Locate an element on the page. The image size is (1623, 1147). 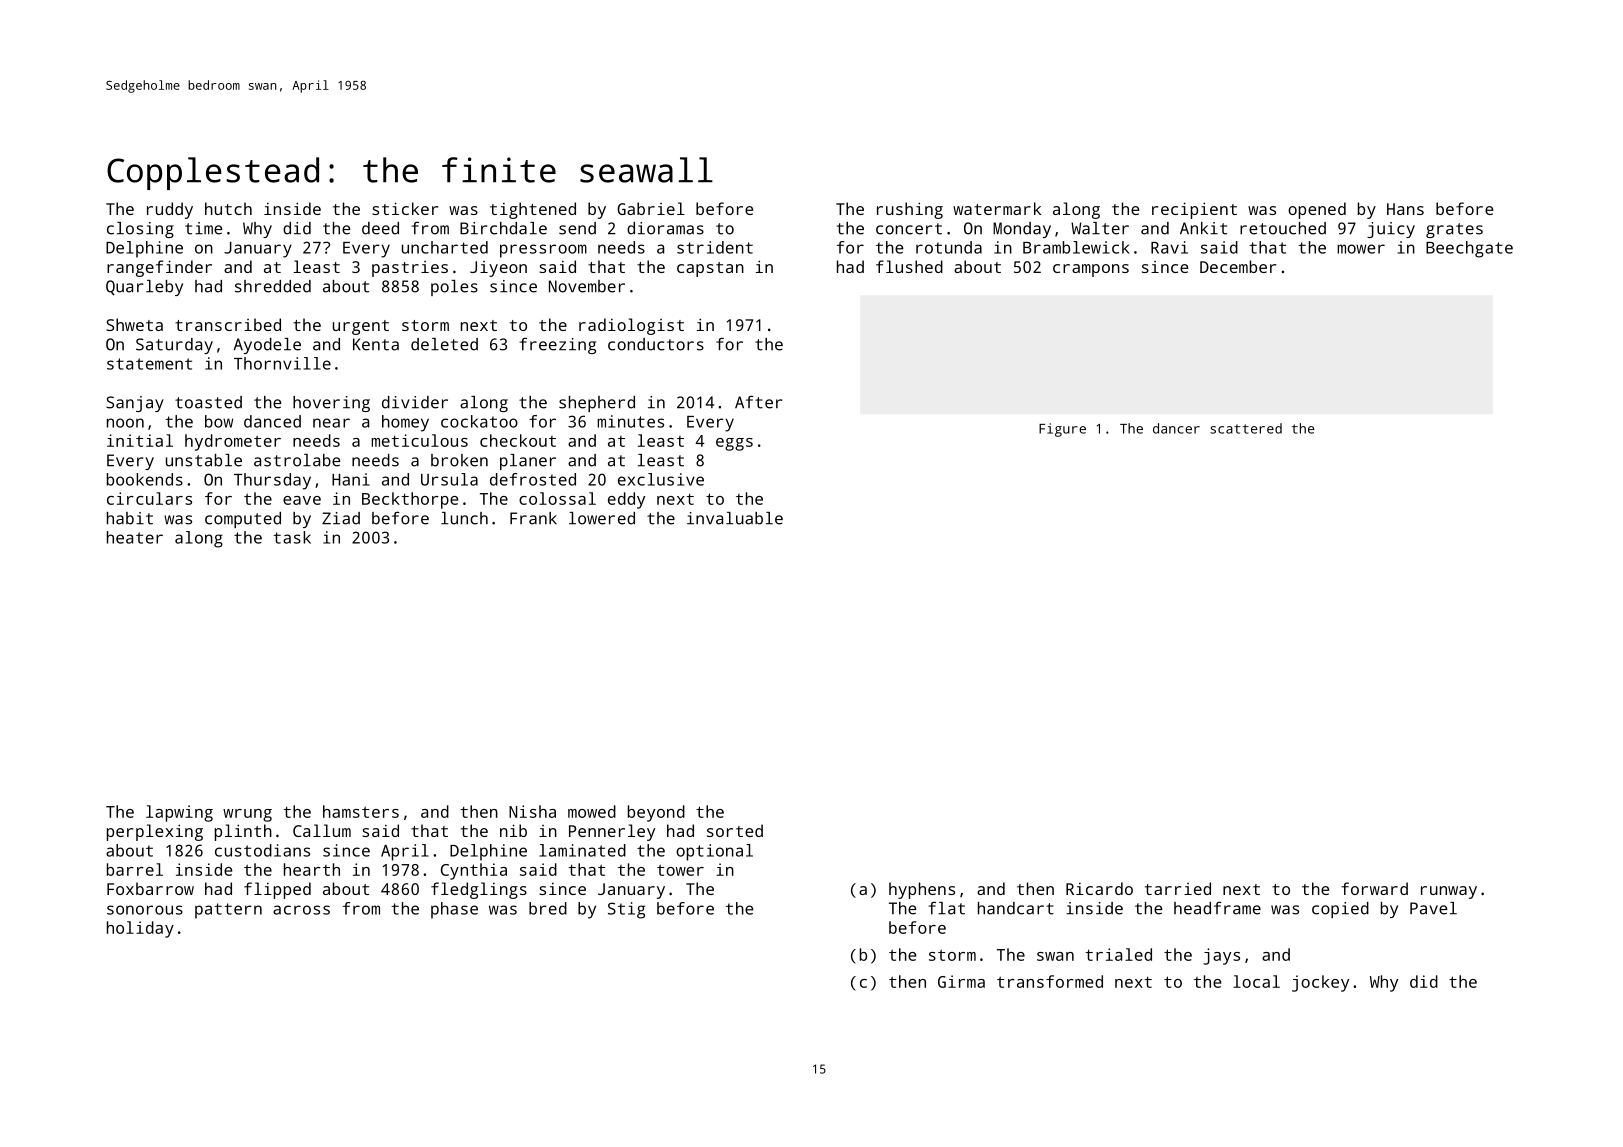
tarried is located at coordinates (1178, 888).
